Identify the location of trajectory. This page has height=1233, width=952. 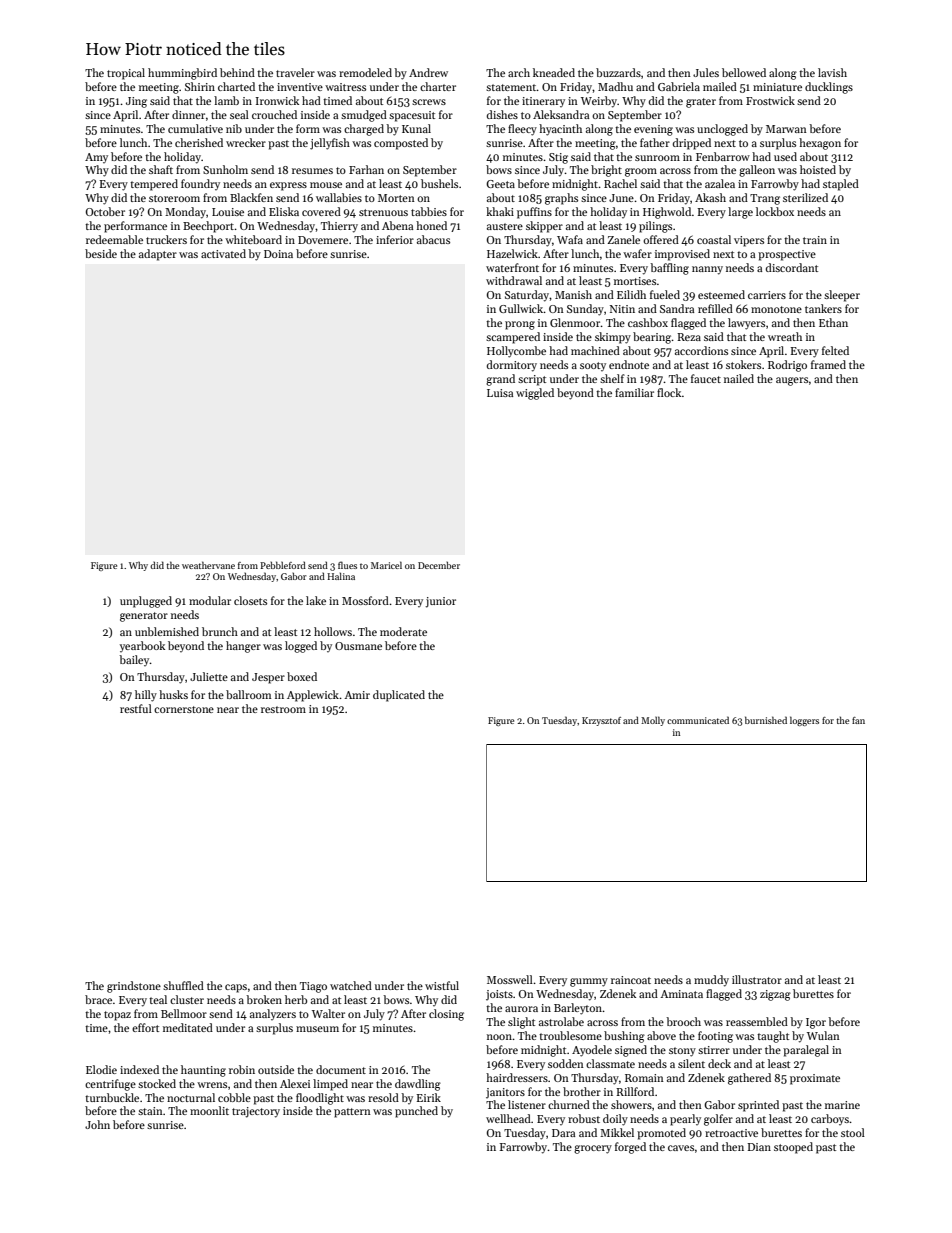
(256, 1112).
